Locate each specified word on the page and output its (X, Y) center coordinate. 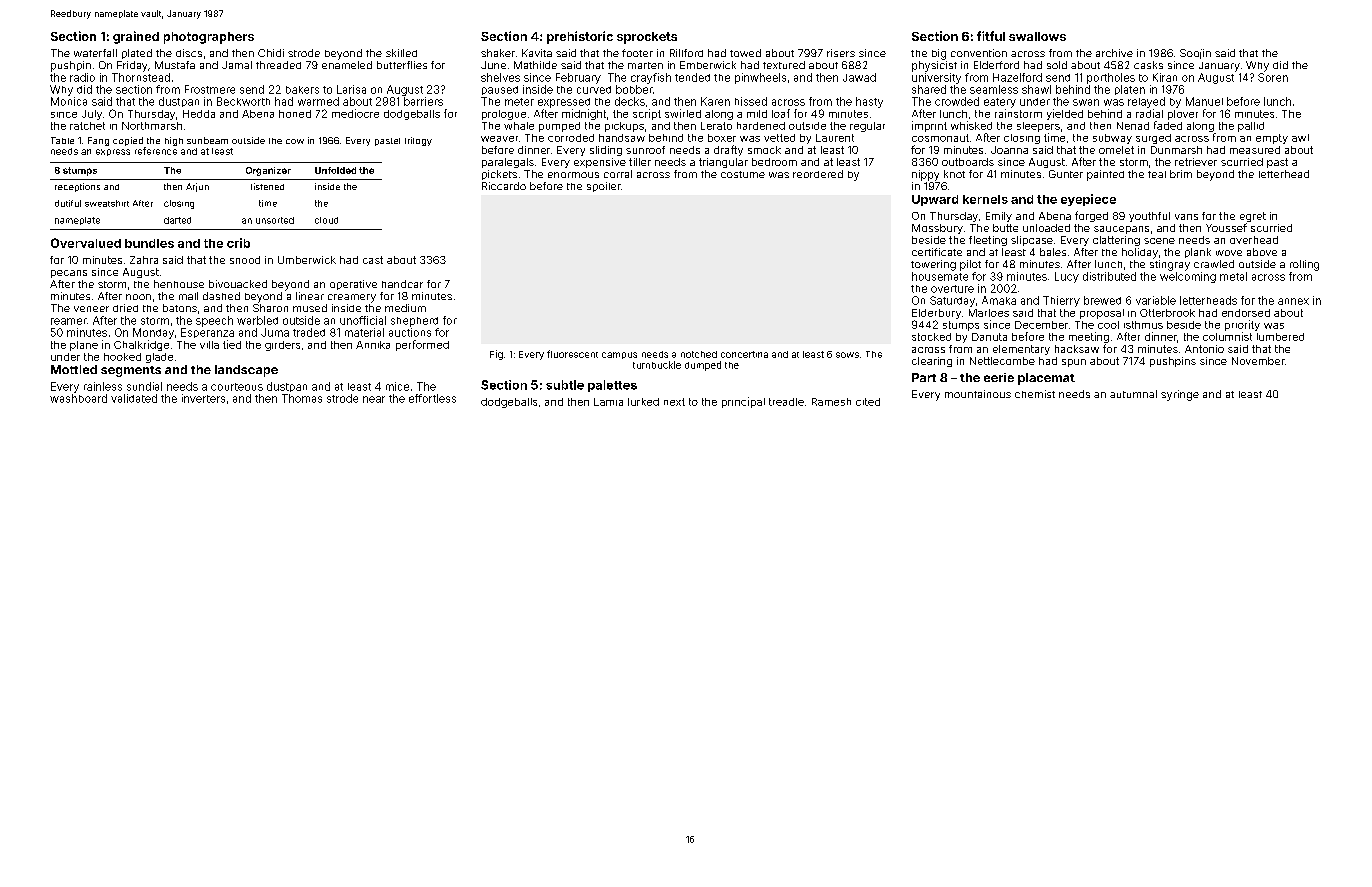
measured (1255, 150)
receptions (77, 187)
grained (136, 37)
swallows (1037, 36)
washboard (78, 398)
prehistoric (580, 37)
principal (743, 402)
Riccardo (504, 186)
